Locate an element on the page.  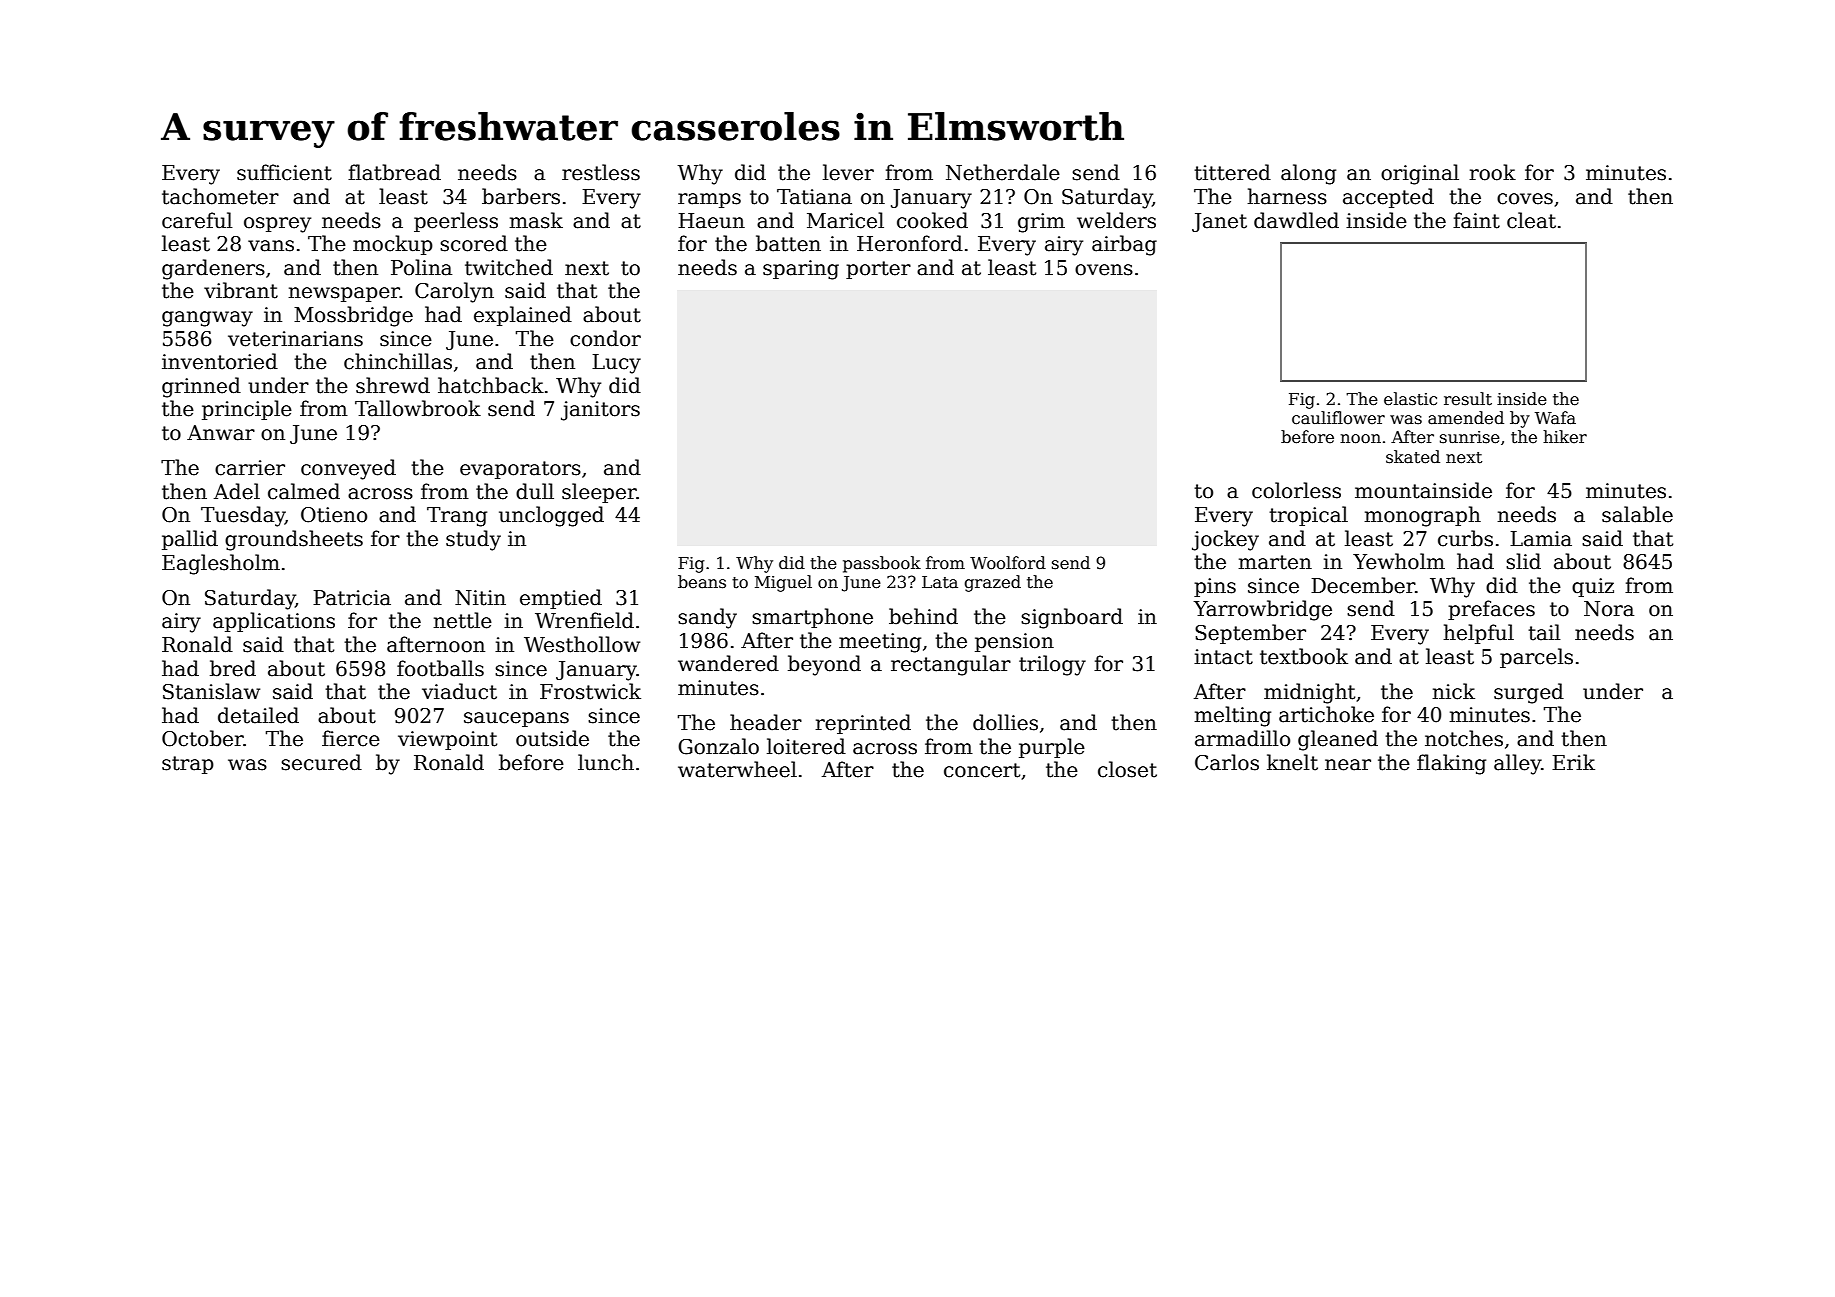
cleat is located at coordinates (1531, 220).
